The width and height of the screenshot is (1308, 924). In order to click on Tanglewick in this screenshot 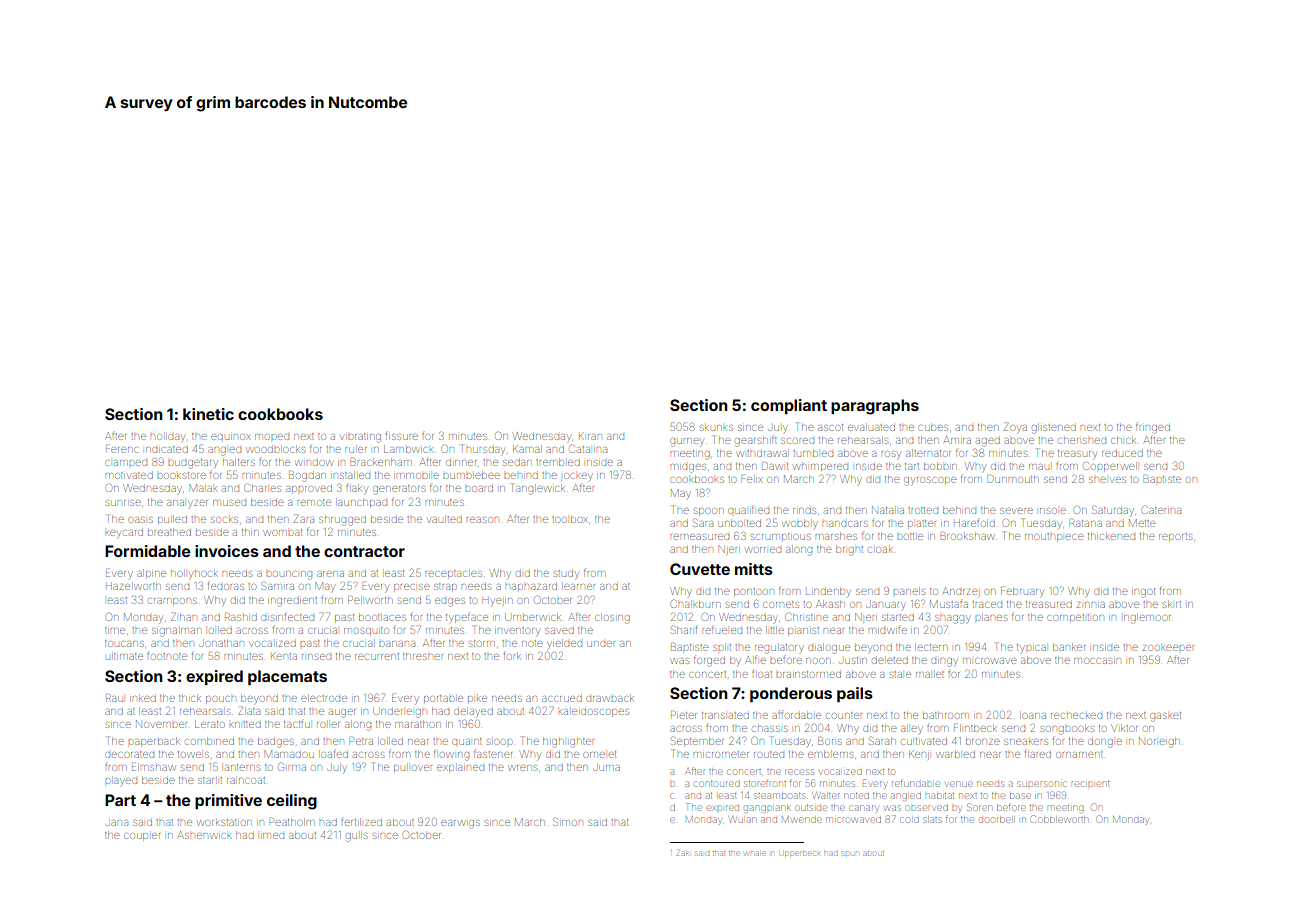, I will do `click(538, 489)`.
